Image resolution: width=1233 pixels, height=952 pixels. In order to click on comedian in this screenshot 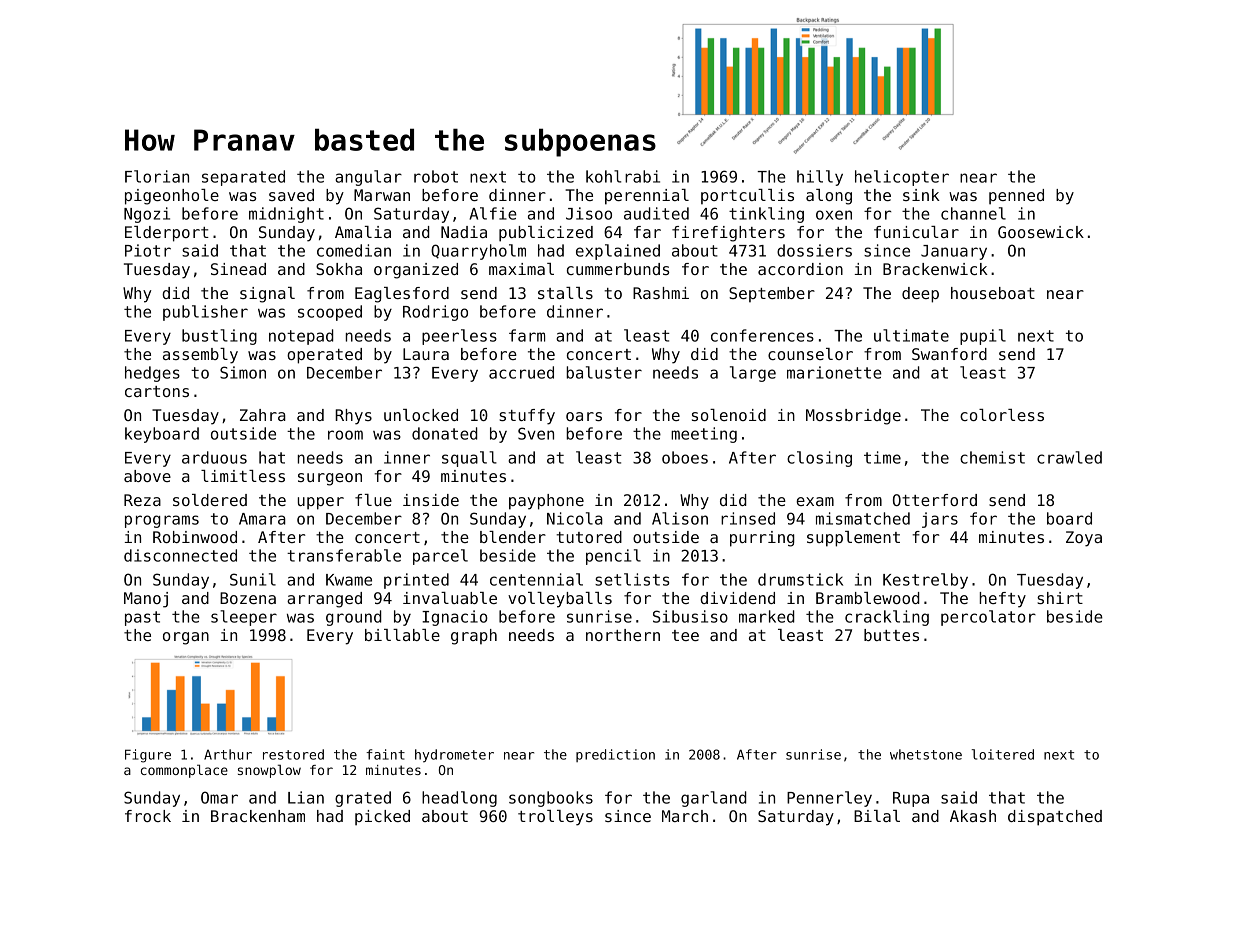, I will do `click(354, 250)`.
